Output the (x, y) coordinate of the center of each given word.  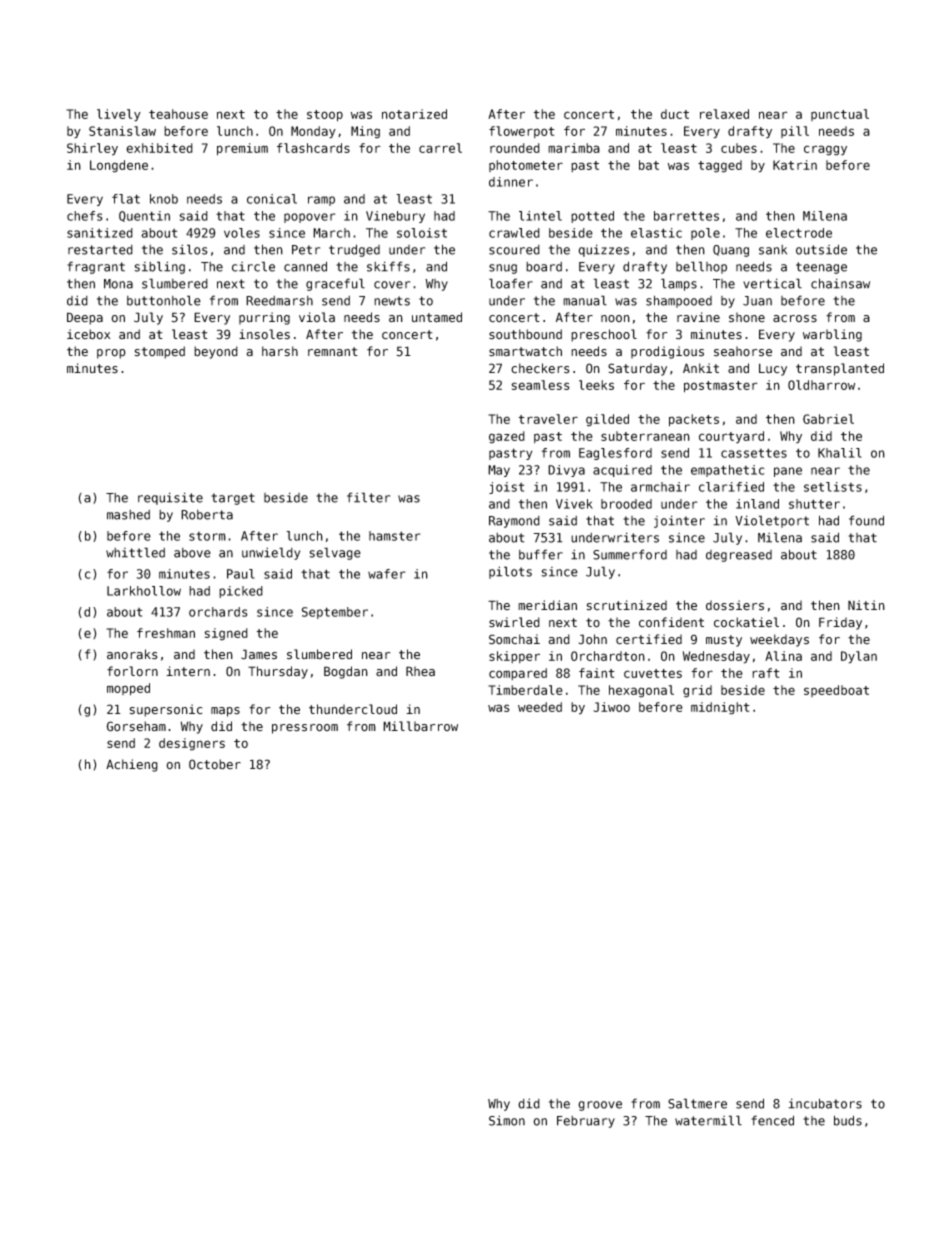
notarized (414, 114)
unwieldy (271, 553)
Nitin (866, 605)
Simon (507, 1120)
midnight (720, 708)
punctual (840, 115)
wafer (387, 574)
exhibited (159, 148)
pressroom (305, 729)
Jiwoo (611, 707)
